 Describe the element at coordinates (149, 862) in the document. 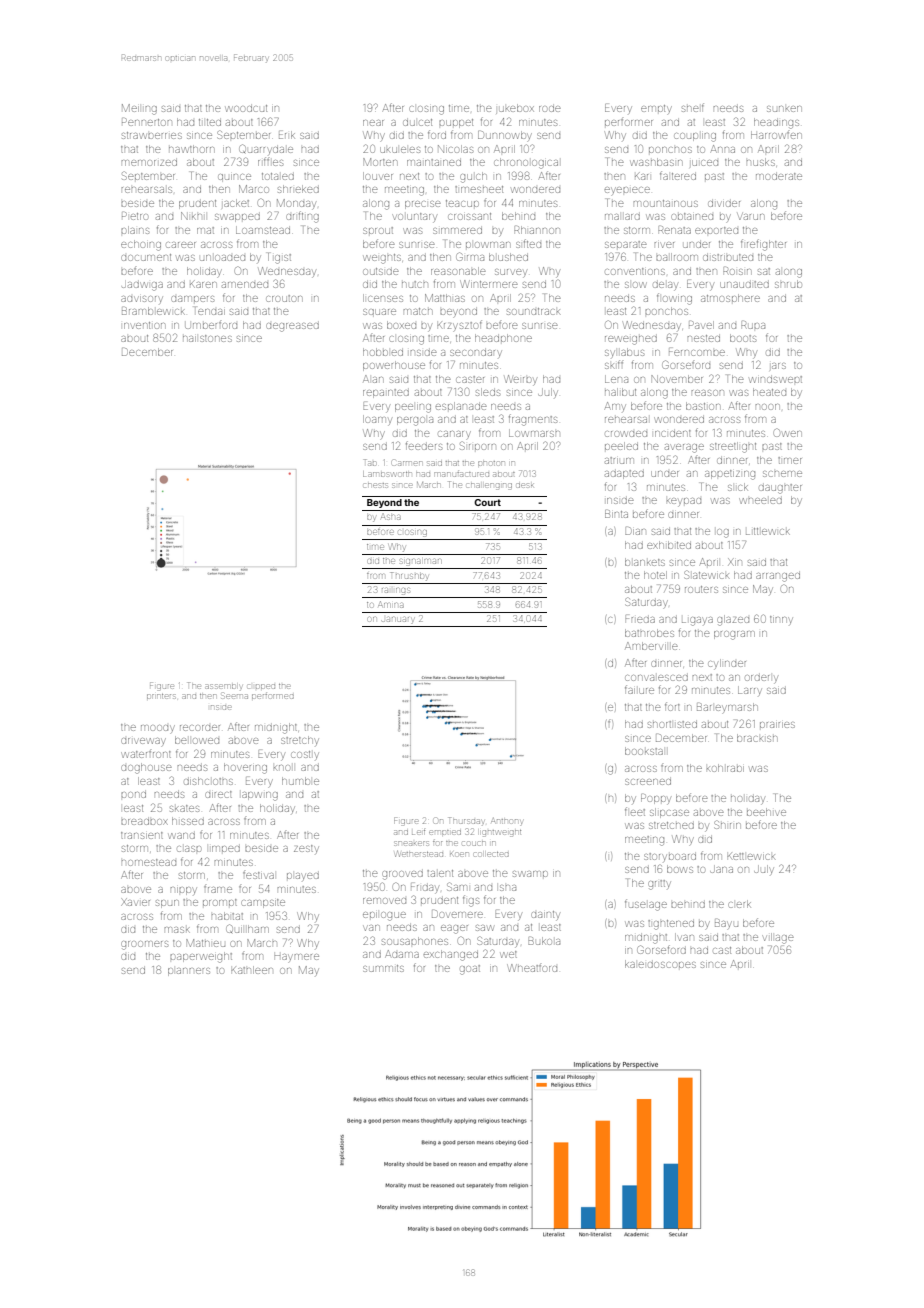

I see `homestead` at that location.
